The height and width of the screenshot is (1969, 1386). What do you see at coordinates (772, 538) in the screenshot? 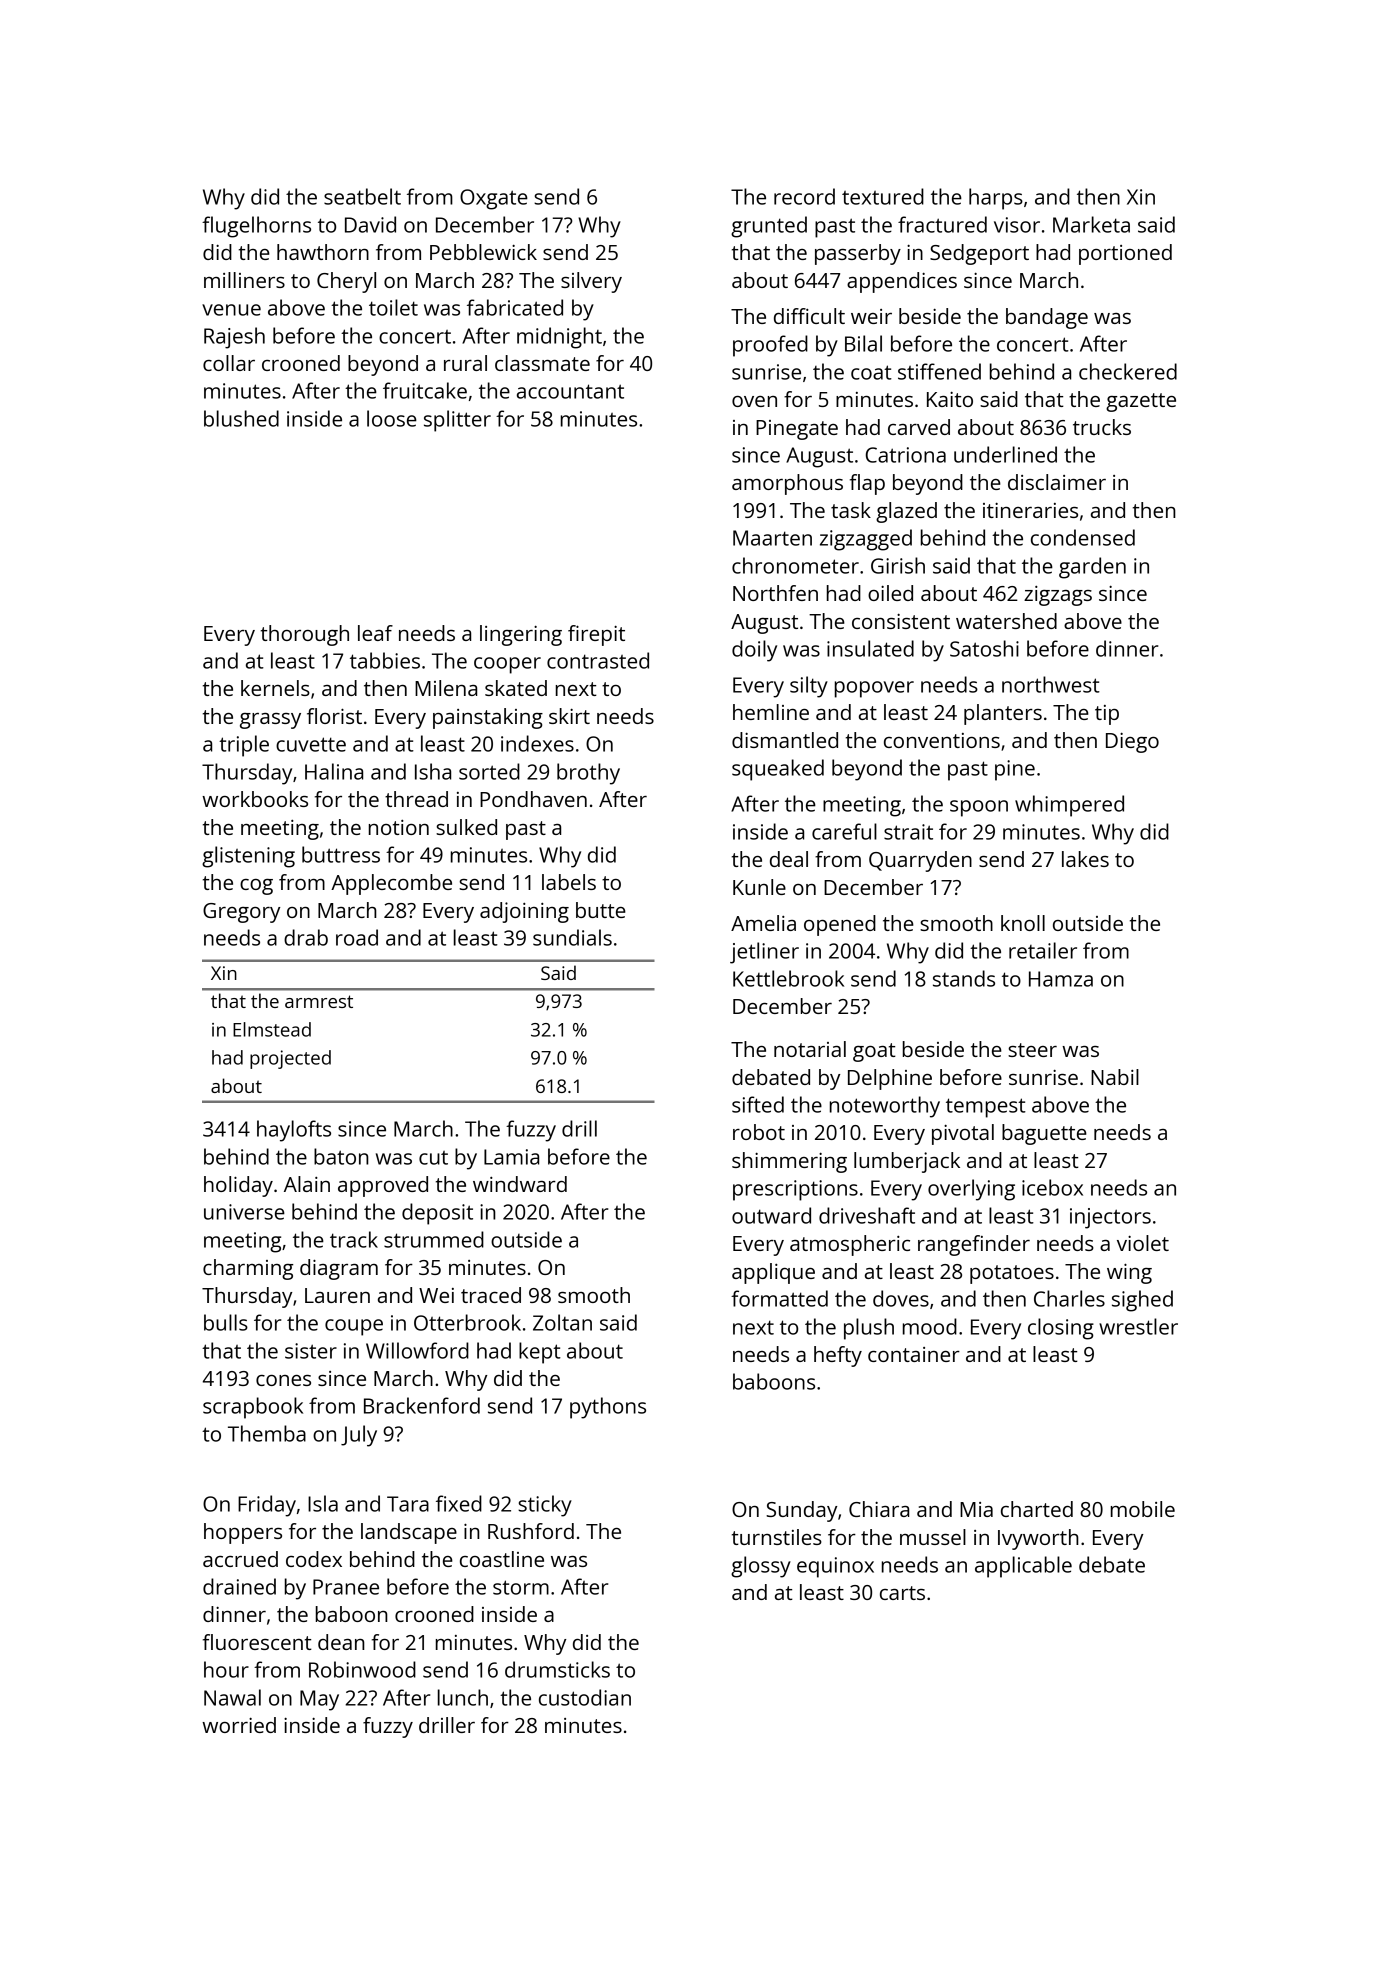
I see `Maarten` at bounding box center [772, 538].
